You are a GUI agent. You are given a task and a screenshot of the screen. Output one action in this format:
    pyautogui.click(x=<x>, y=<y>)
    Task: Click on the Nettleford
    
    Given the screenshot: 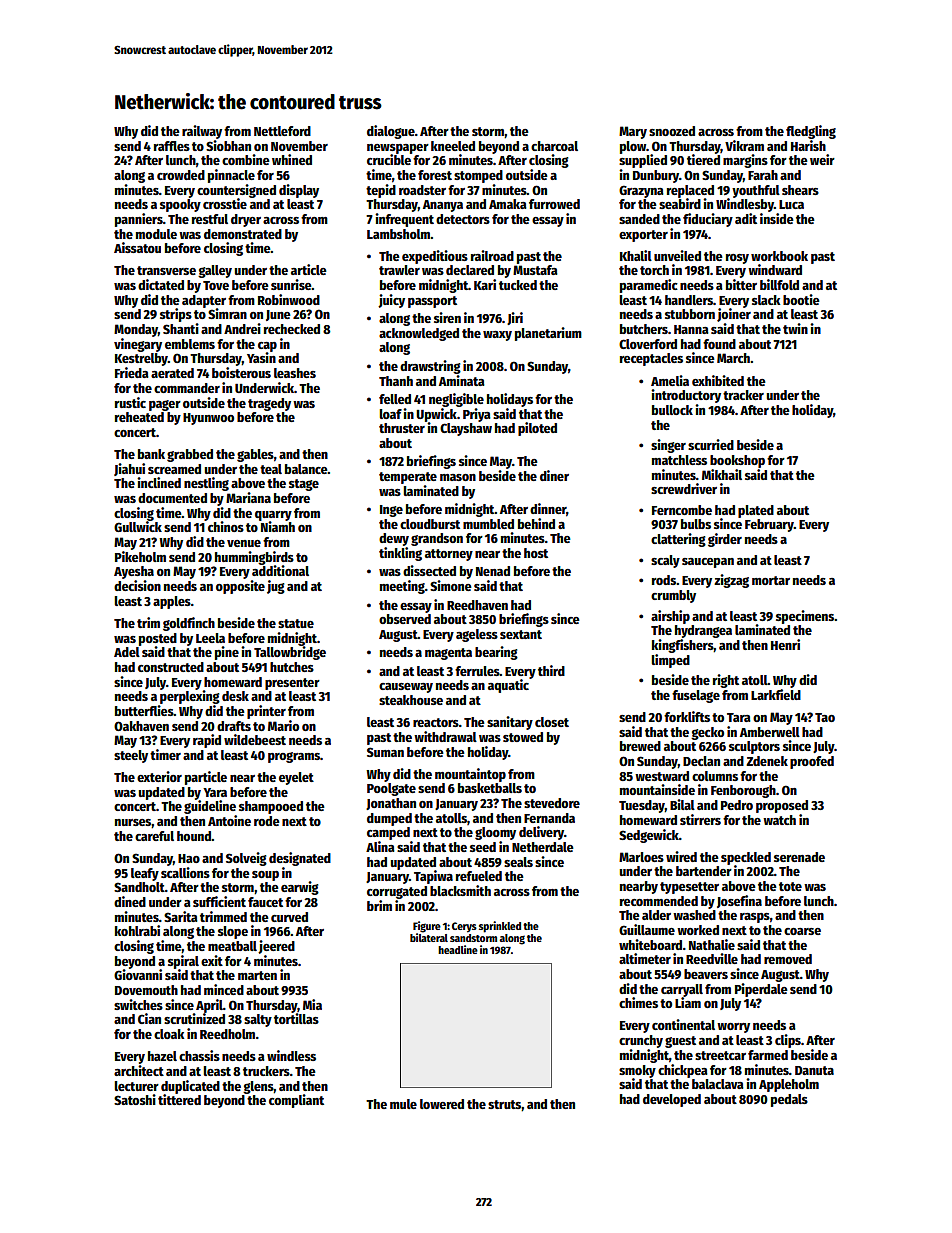 What is the action you would take?
    pyautogui.click(x=282, y=131)
